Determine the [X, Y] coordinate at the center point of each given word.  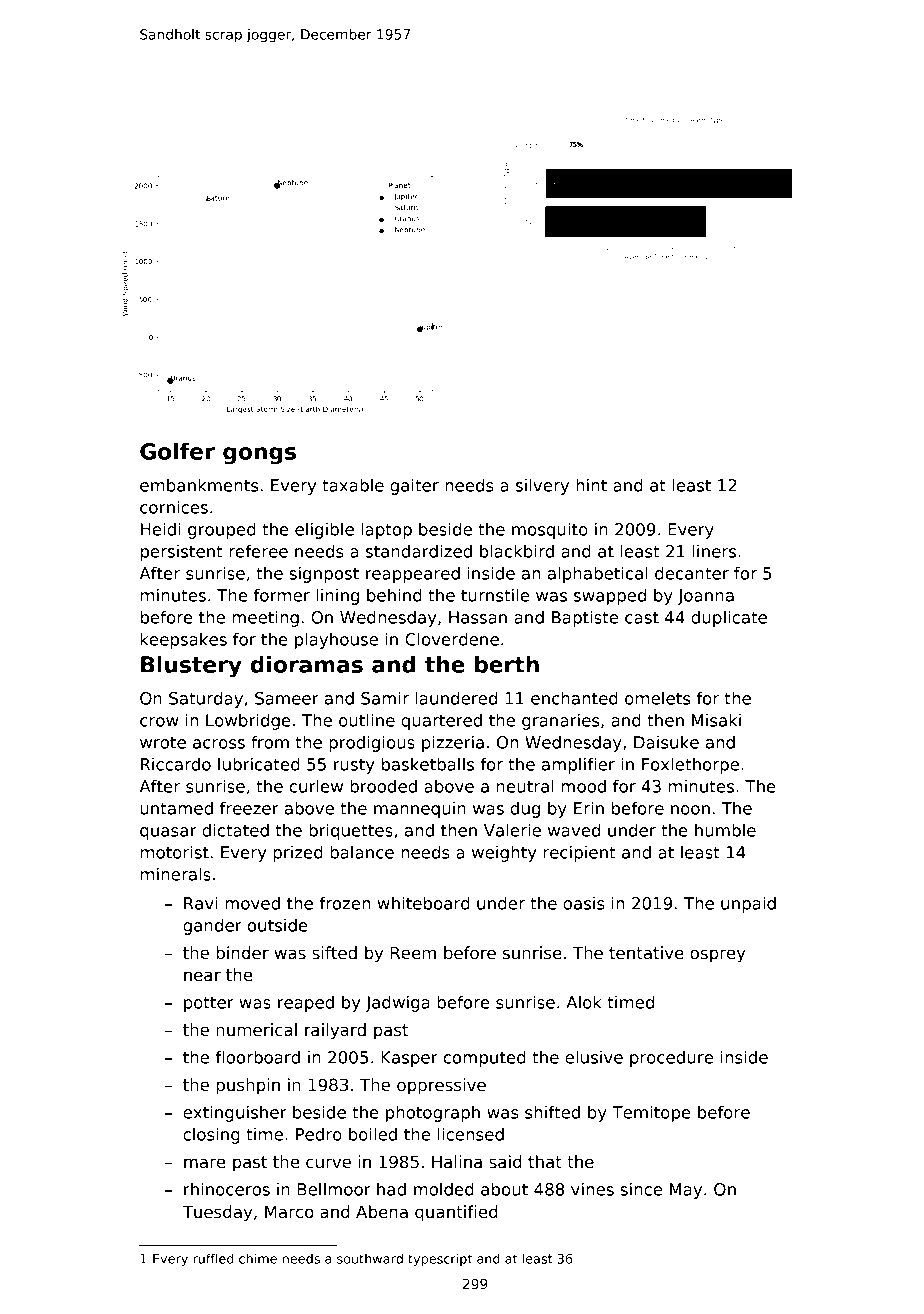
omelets [657, 698]
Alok [584, 1002]
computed [485, 1058]
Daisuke [666, 742]
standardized [419, 551]
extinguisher [235, 1113]
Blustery [191, 666]
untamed [176, 808]
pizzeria [453, 743]
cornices [174, 507]
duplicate [729, 618]
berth [507, 664]
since [641, 1189]
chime [258, 1258]
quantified [456, 1213]
